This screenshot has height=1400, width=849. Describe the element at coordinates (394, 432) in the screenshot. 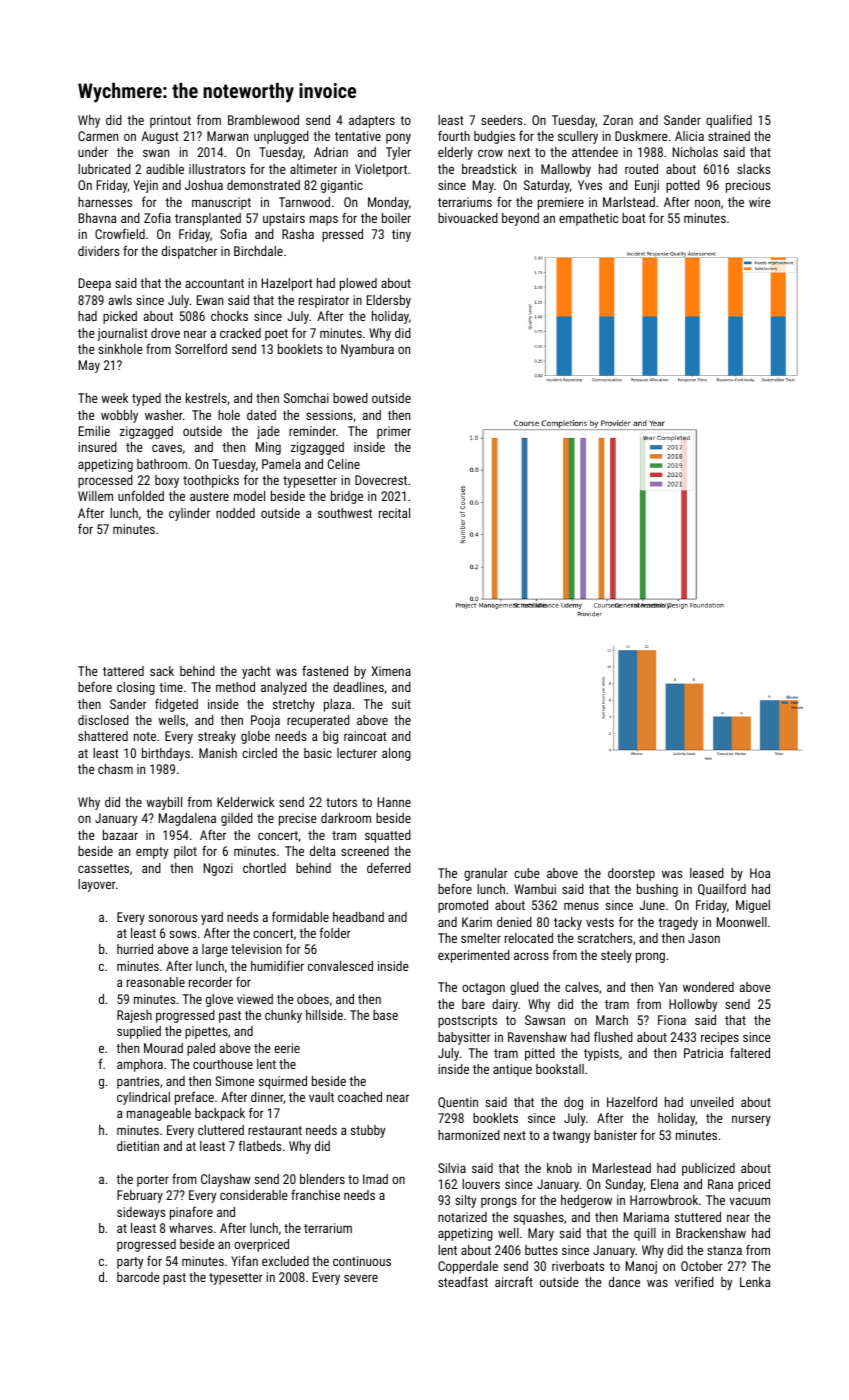

I see `primer` at that location.
